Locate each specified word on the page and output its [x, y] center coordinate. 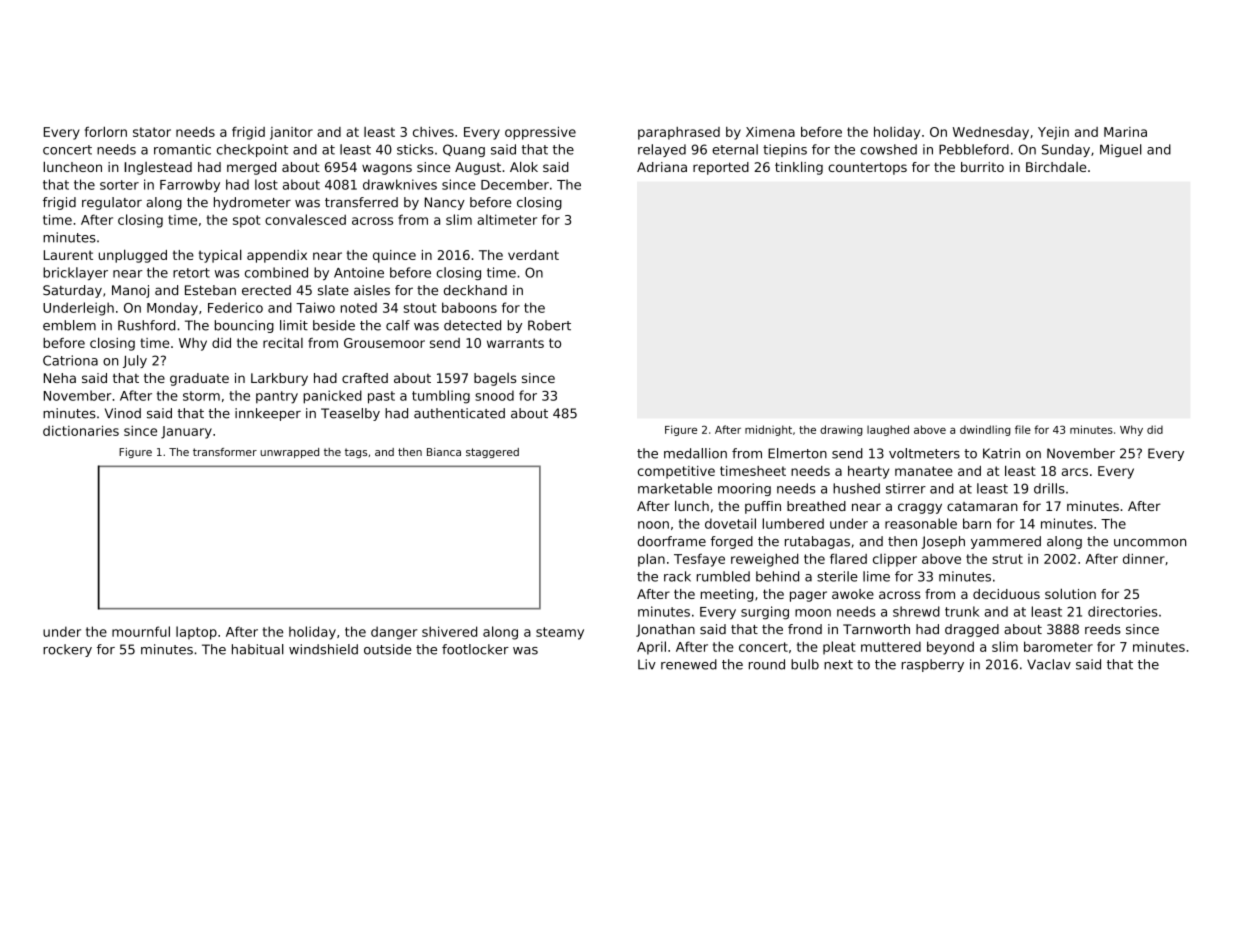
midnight [768, 430]
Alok [524, 166]
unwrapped [289, 453]
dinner [1144, 558]
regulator [112, 203]
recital [283, 343]
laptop [196, 633]
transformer [225, 452]
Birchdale [1056, 167]
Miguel [1121, 150]
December [515, 184]
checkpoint [252, 150]
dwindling [985, 430]
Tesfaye [699, 560]
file [1023, 429]
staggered [492, 453]
